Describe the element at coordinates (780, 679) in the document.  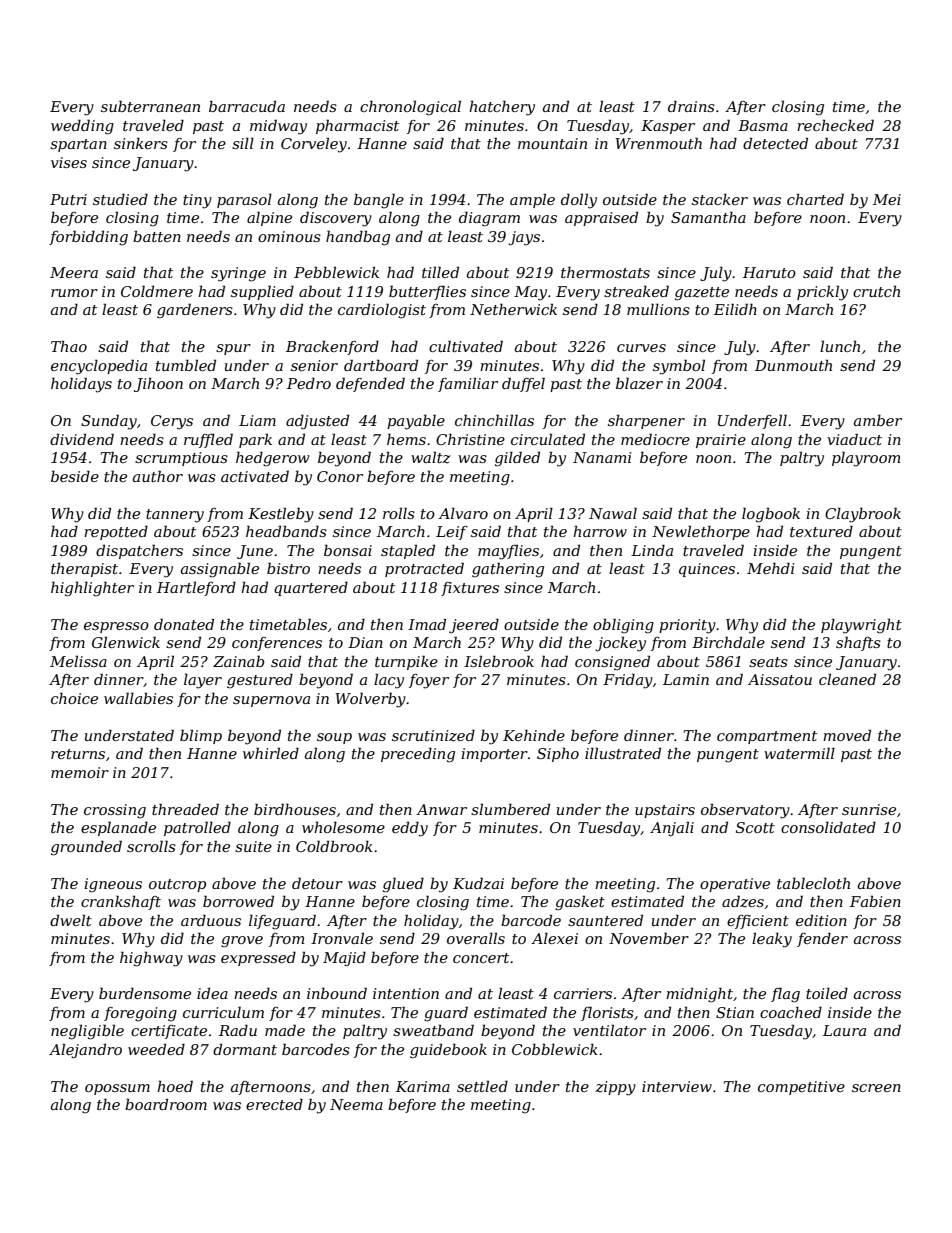
I see `Aissatou` at that location.
